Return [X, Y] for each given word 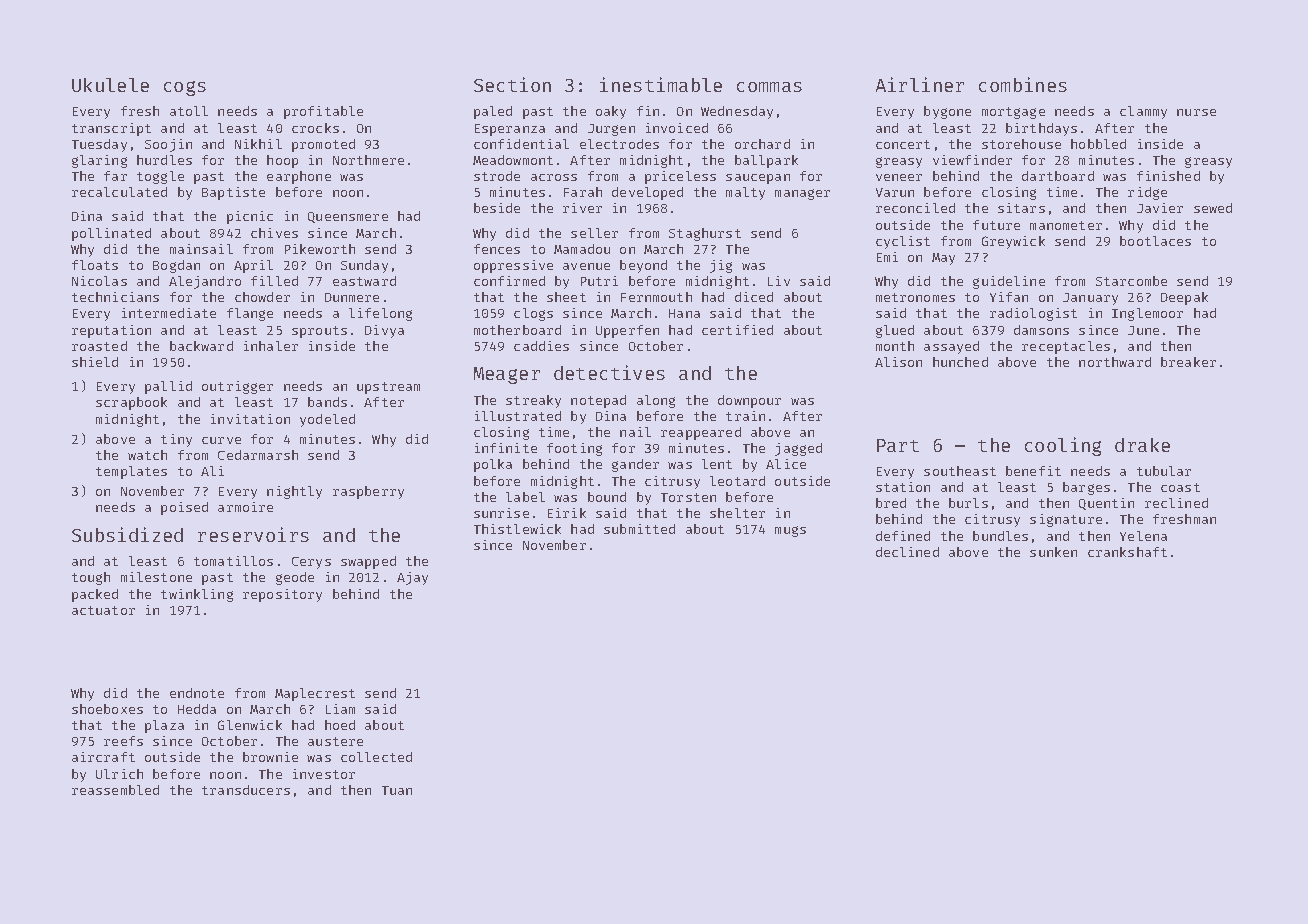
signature [1066, 520]
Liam [340, 709]
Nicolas [99, 281]
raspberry [368, 492]
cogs [185, 88]
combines [1023, 84]
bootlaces [1155, 241]
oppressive [513, 266]
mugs [790, 531]
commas [769, 87]
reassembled [115, 790]
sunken [1053, 552]
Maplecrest [315, 694]
